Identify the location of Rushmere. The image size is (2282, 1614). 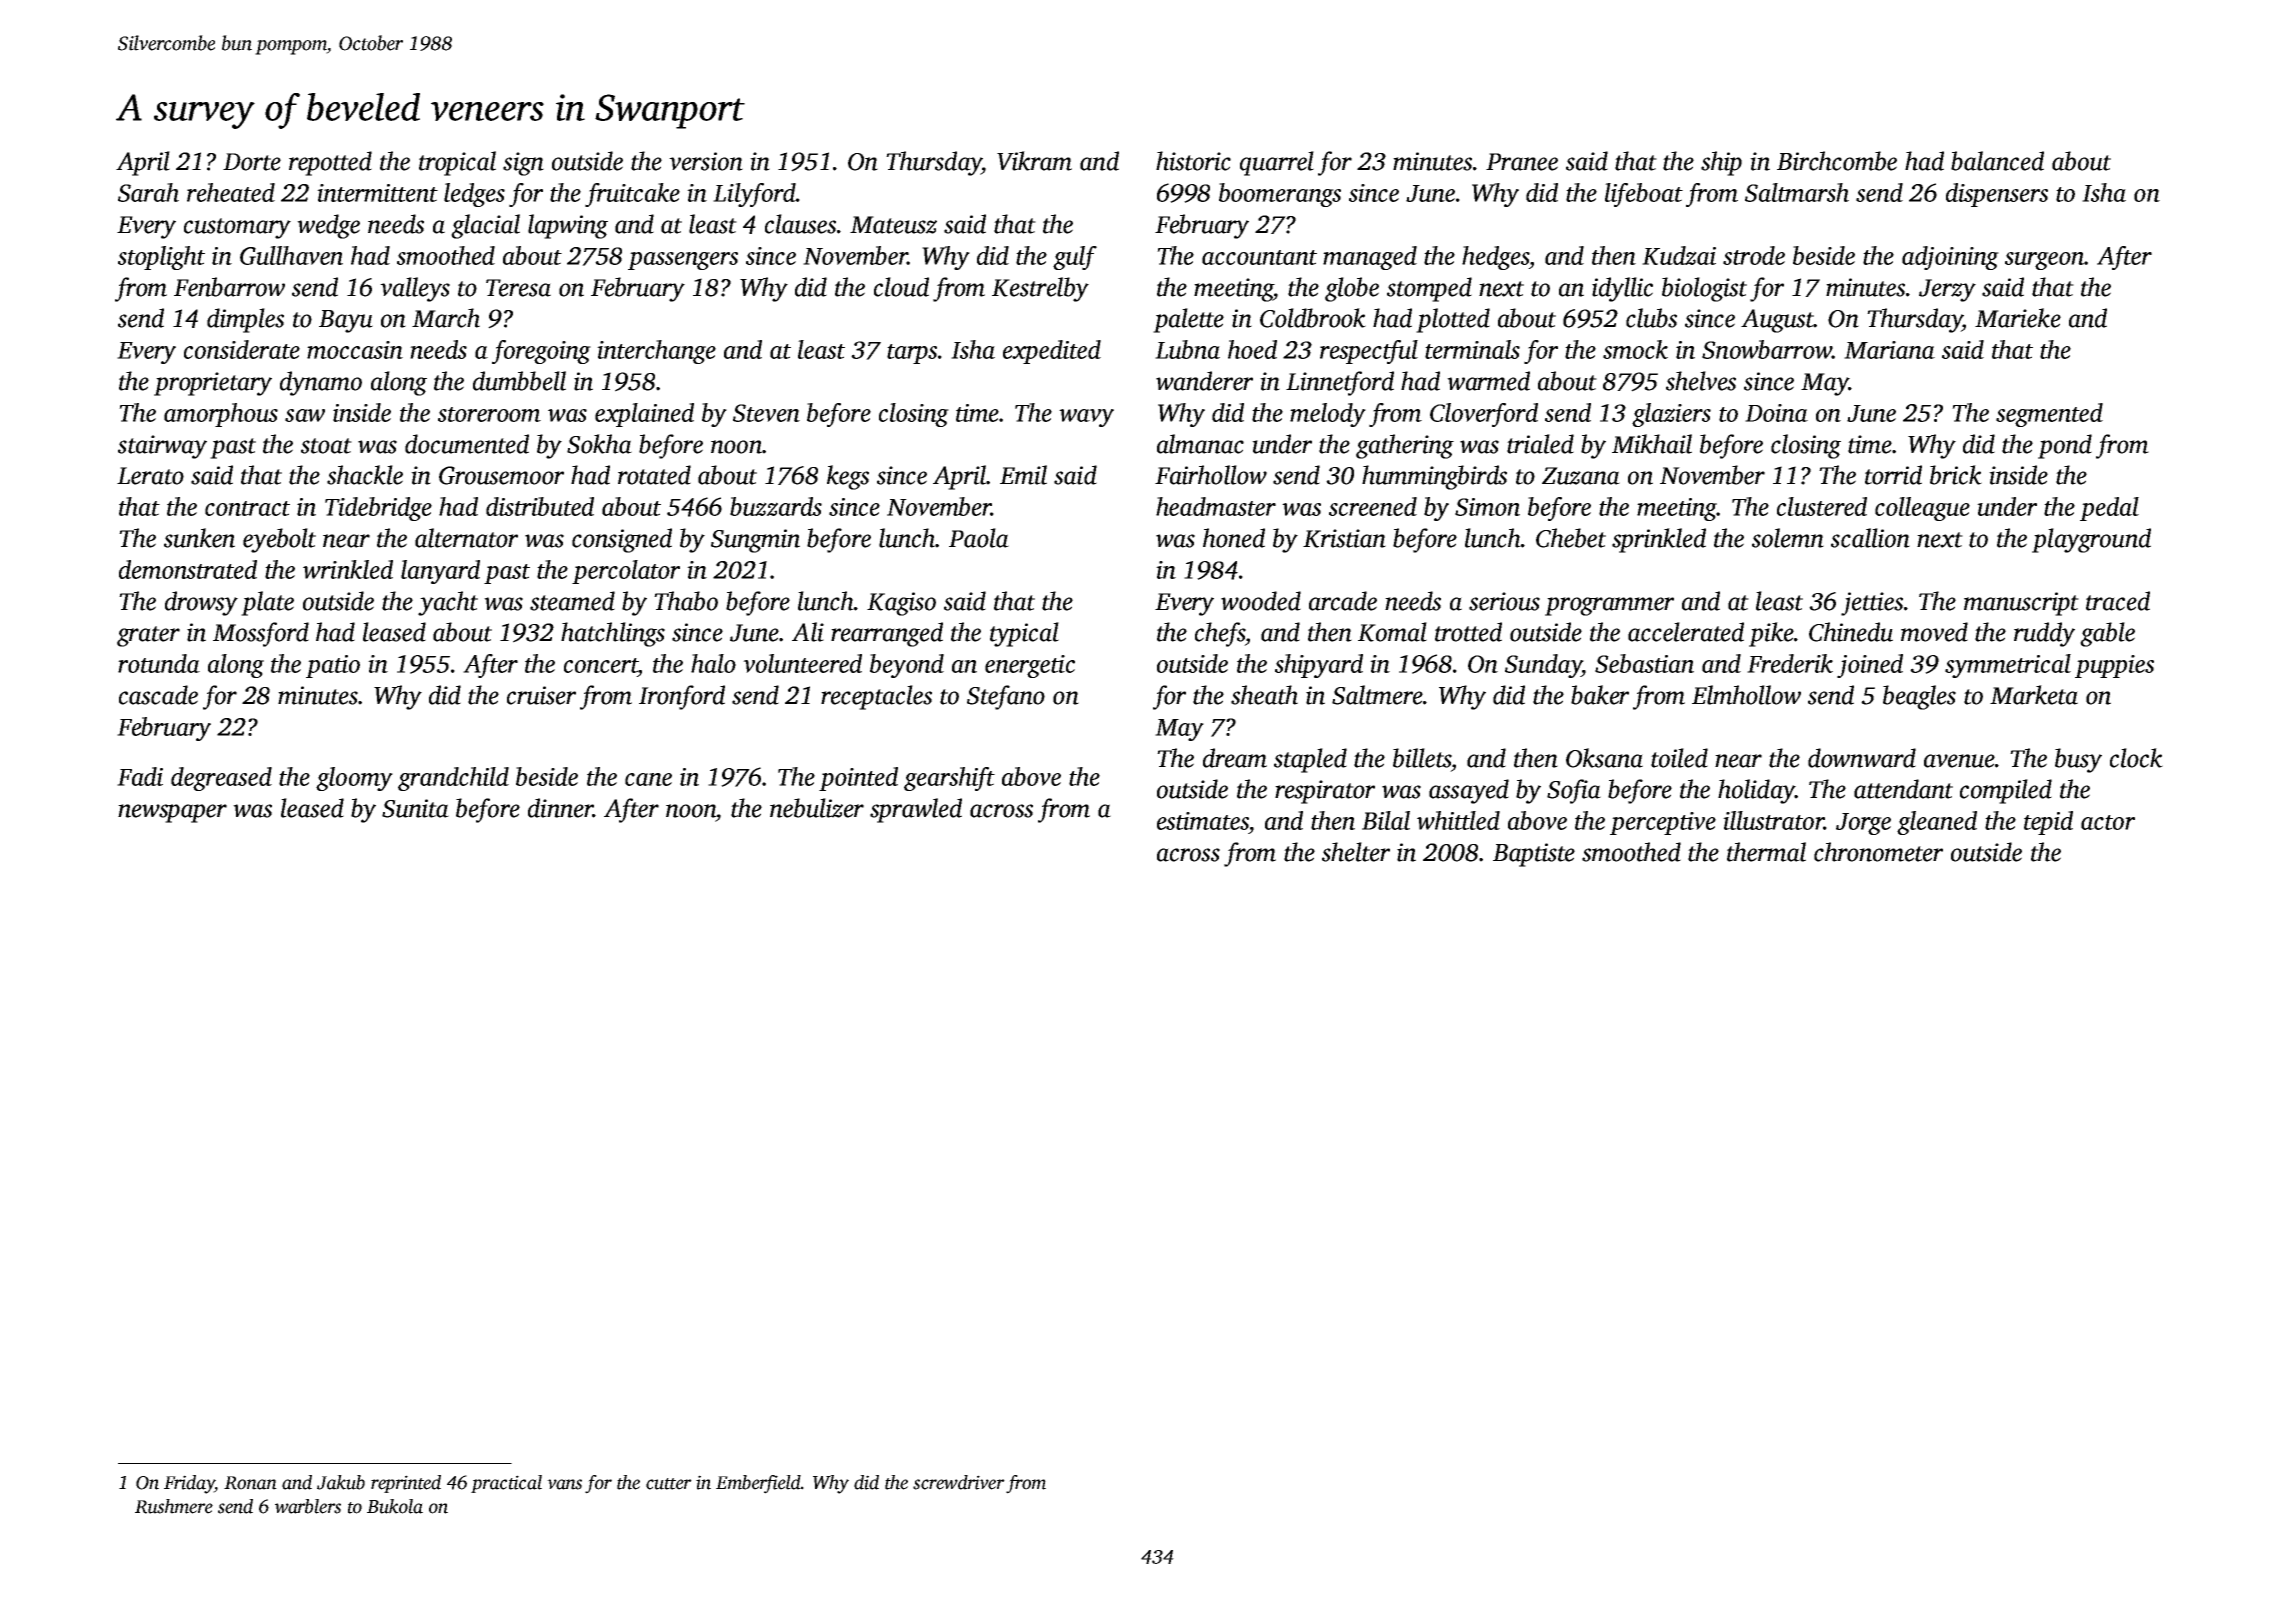
(174, 1506).
